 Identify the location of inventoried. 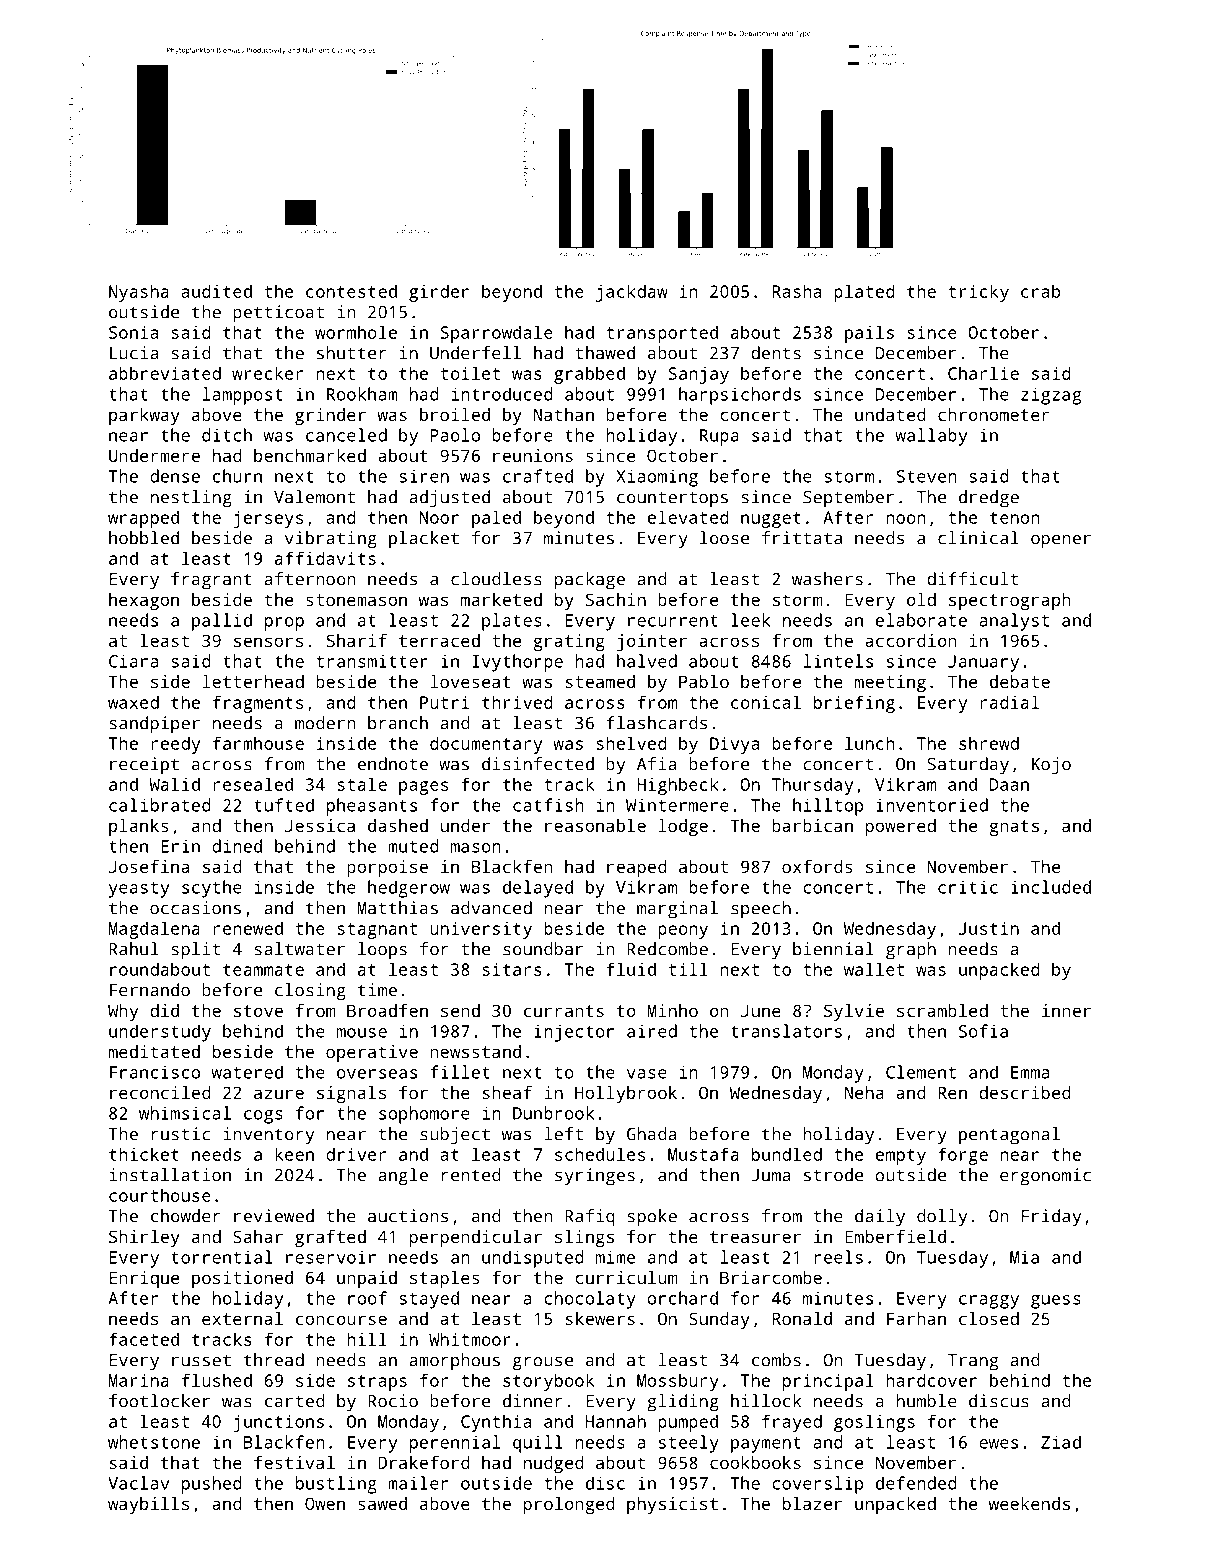
(932, 805).
